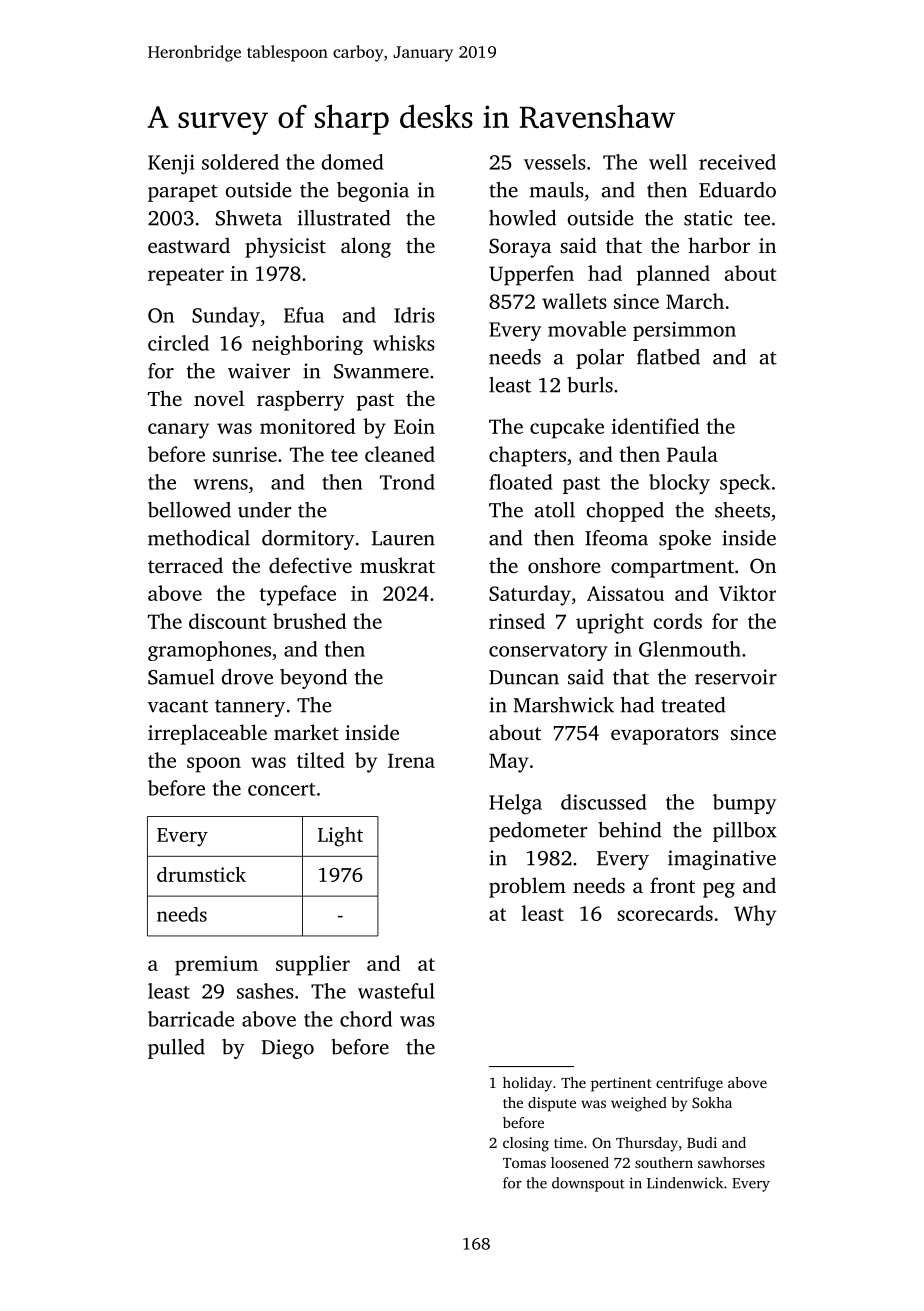 This screenshot has height=1311, width=924. What do you see at coordinates (668, 357) in the screenshot?
I see `flatbed` at bounding box center [668, 357].
